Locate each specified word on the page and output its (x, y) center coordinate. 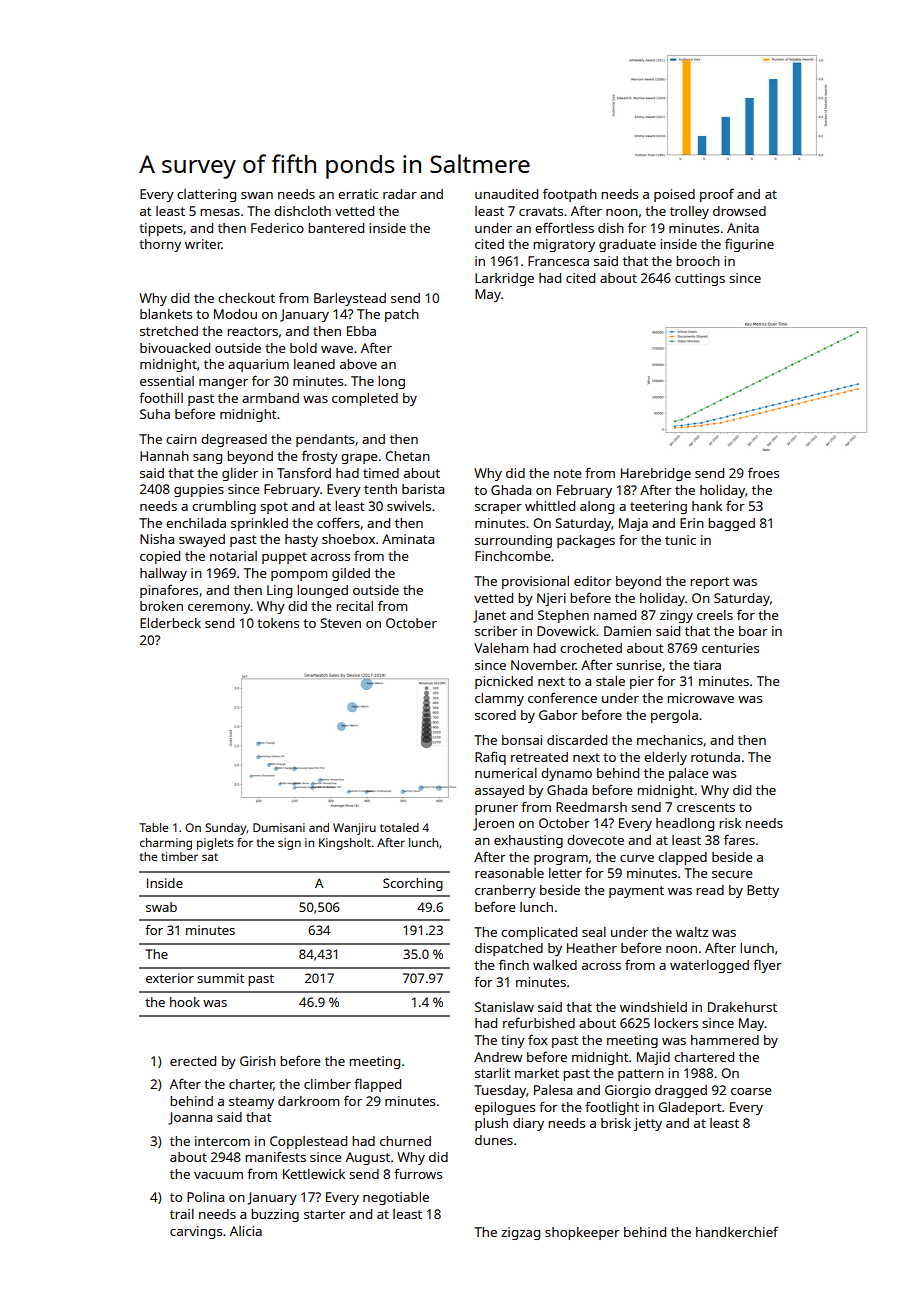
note (568, 473)
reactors (252, 331)
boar (753, 631)
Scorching (413, 884)
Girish (258, 1061)
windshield (653, 1007)
